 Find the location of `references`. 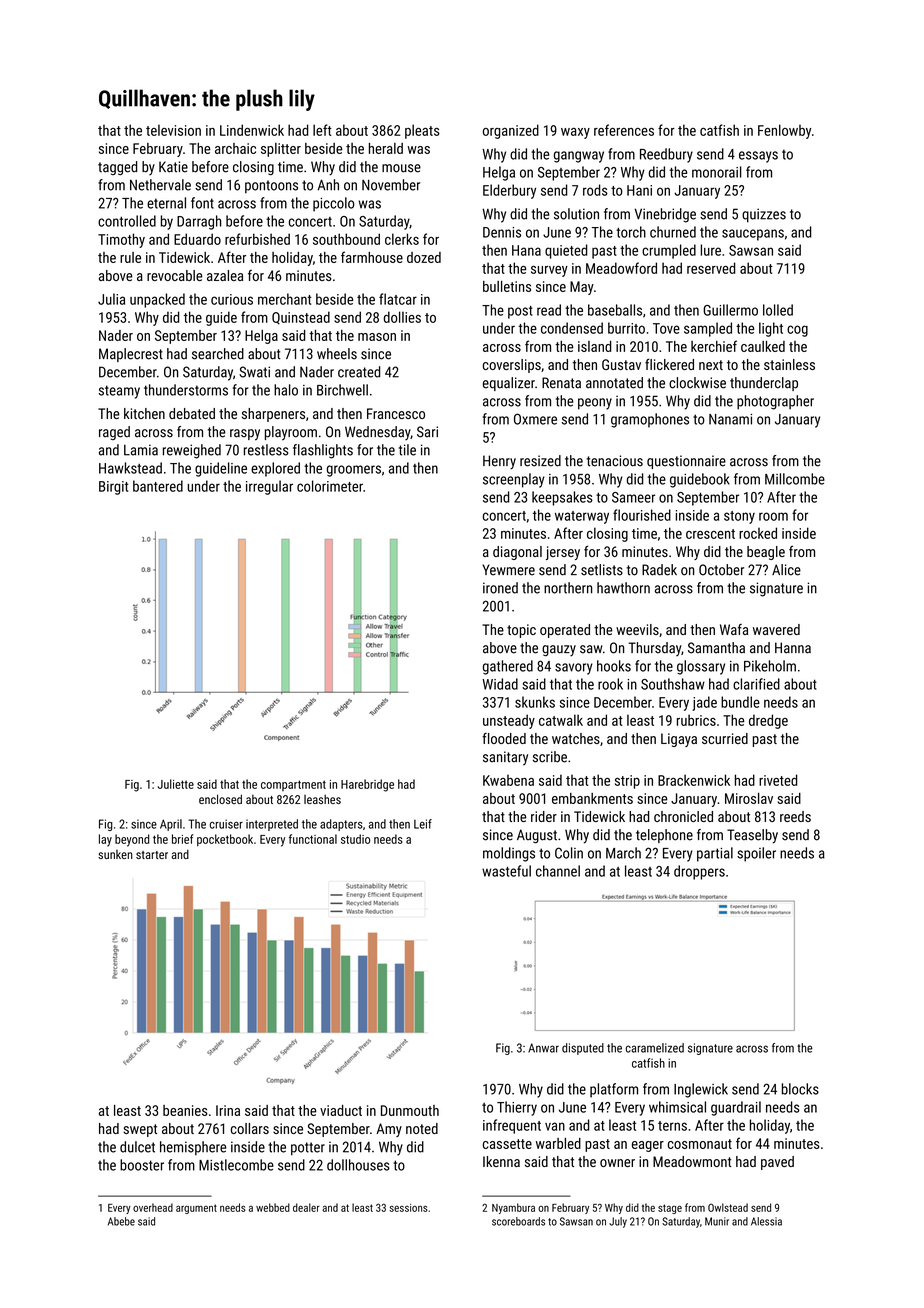

references is located at coordinates (624, 130).
